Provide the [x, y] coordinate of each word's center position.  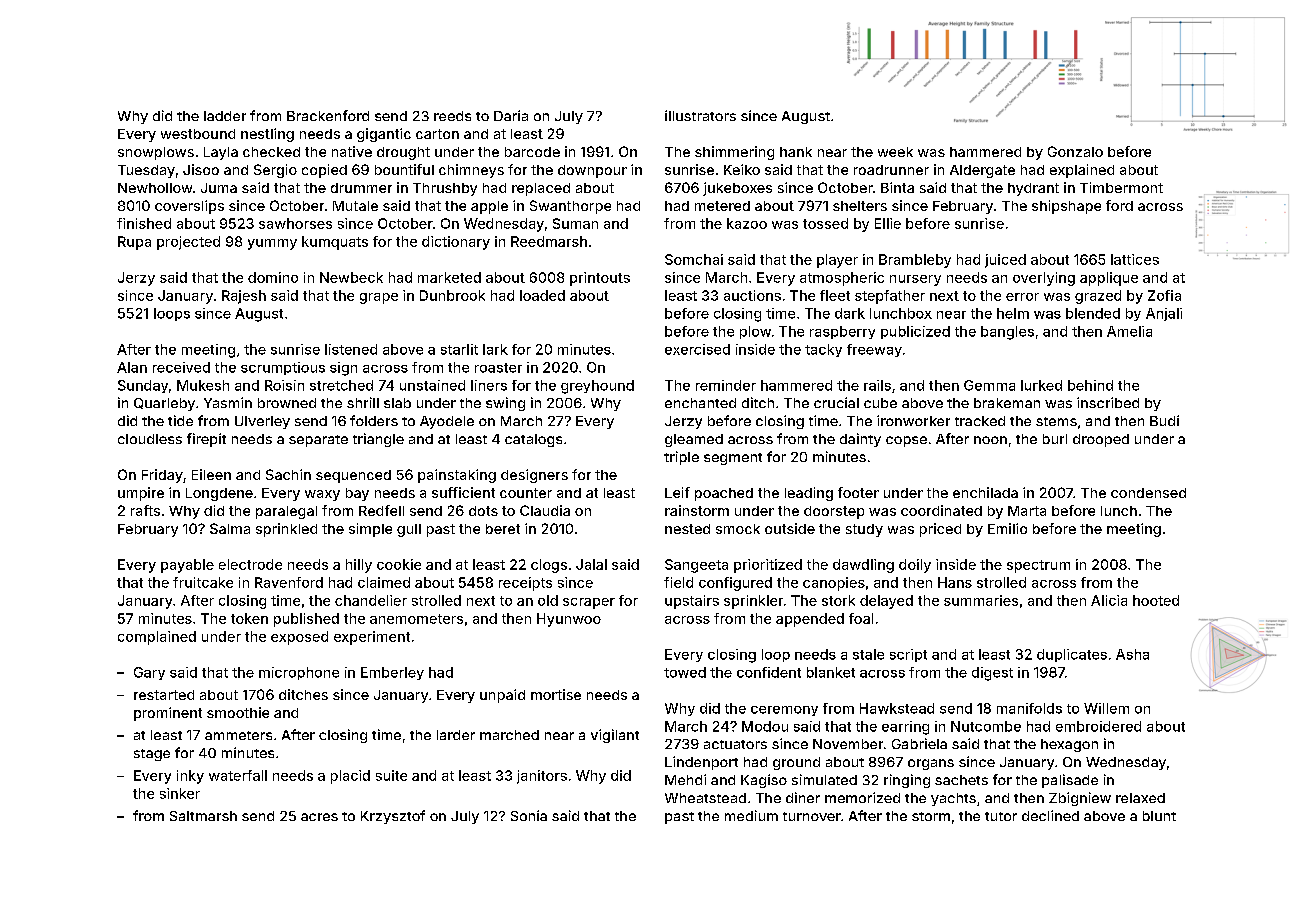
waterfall [238, 775]
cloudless [150, 439]
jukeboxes [737, 189]
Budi [1164, 420]
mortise [556, 694]
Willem [1106, 708]
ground [796, 763]
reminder [726, 385]
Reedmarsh [549, 241]
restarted [164, 695]
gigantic [384, 135]
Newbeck [351, 277]
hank [796, 152]
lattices [1135, 259]
